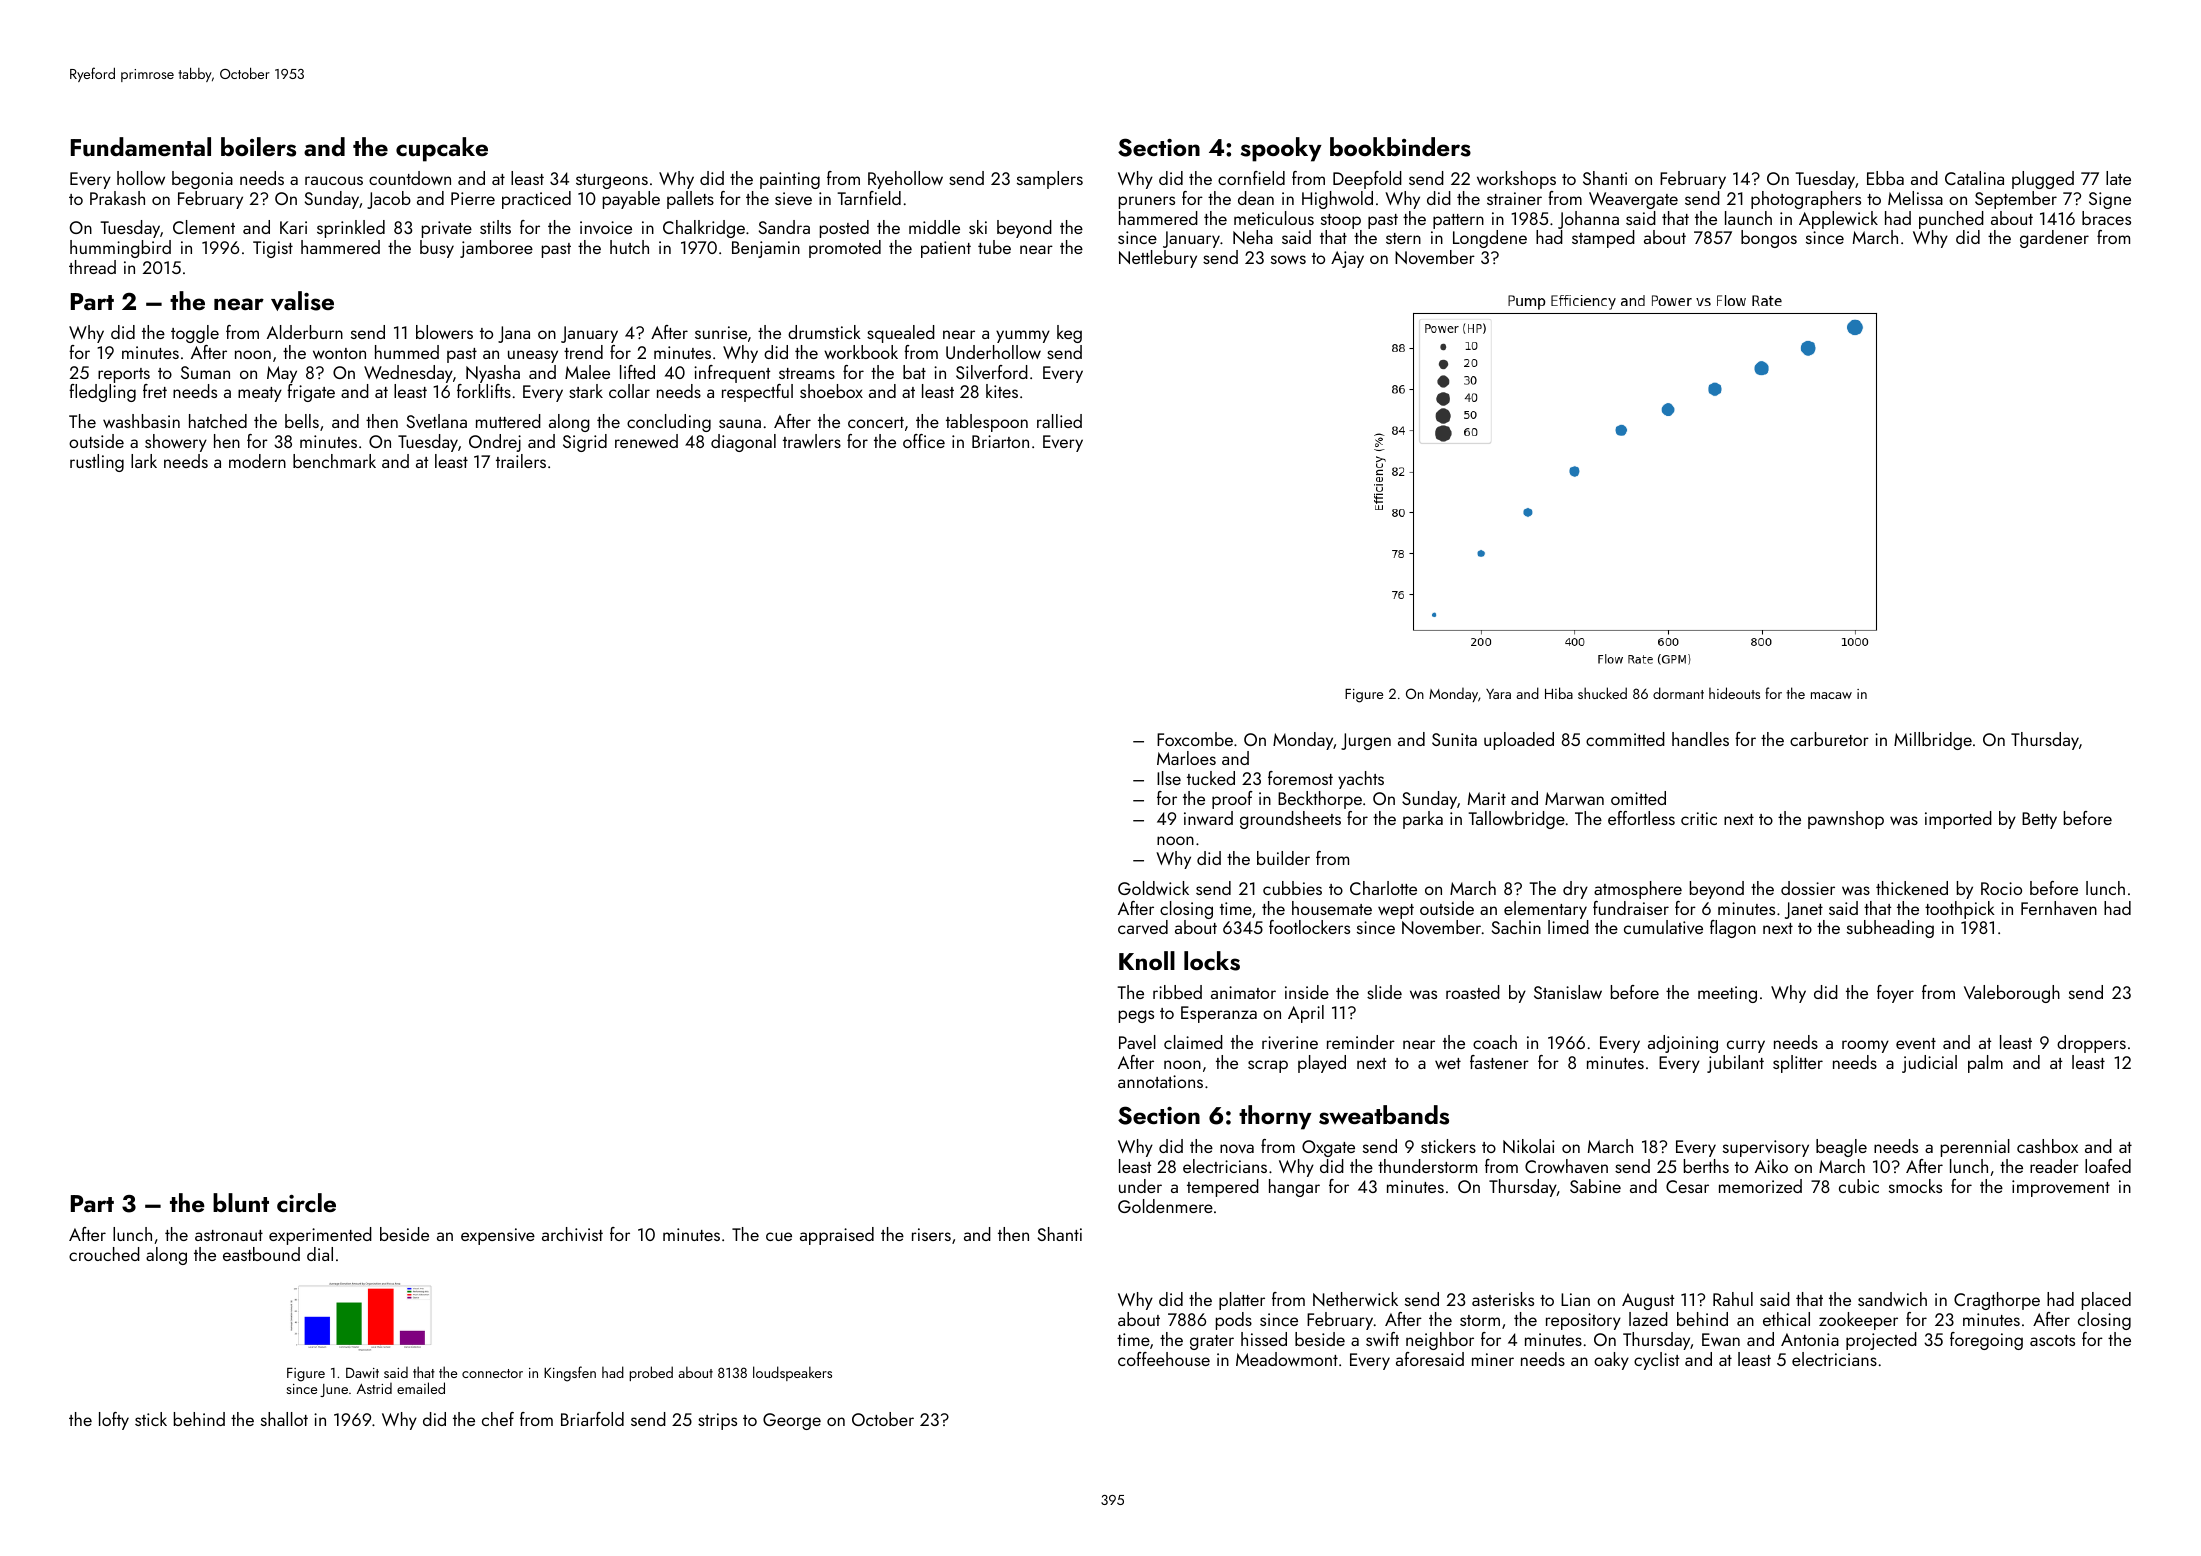  I want to click on connector, so click(492, 1373).
